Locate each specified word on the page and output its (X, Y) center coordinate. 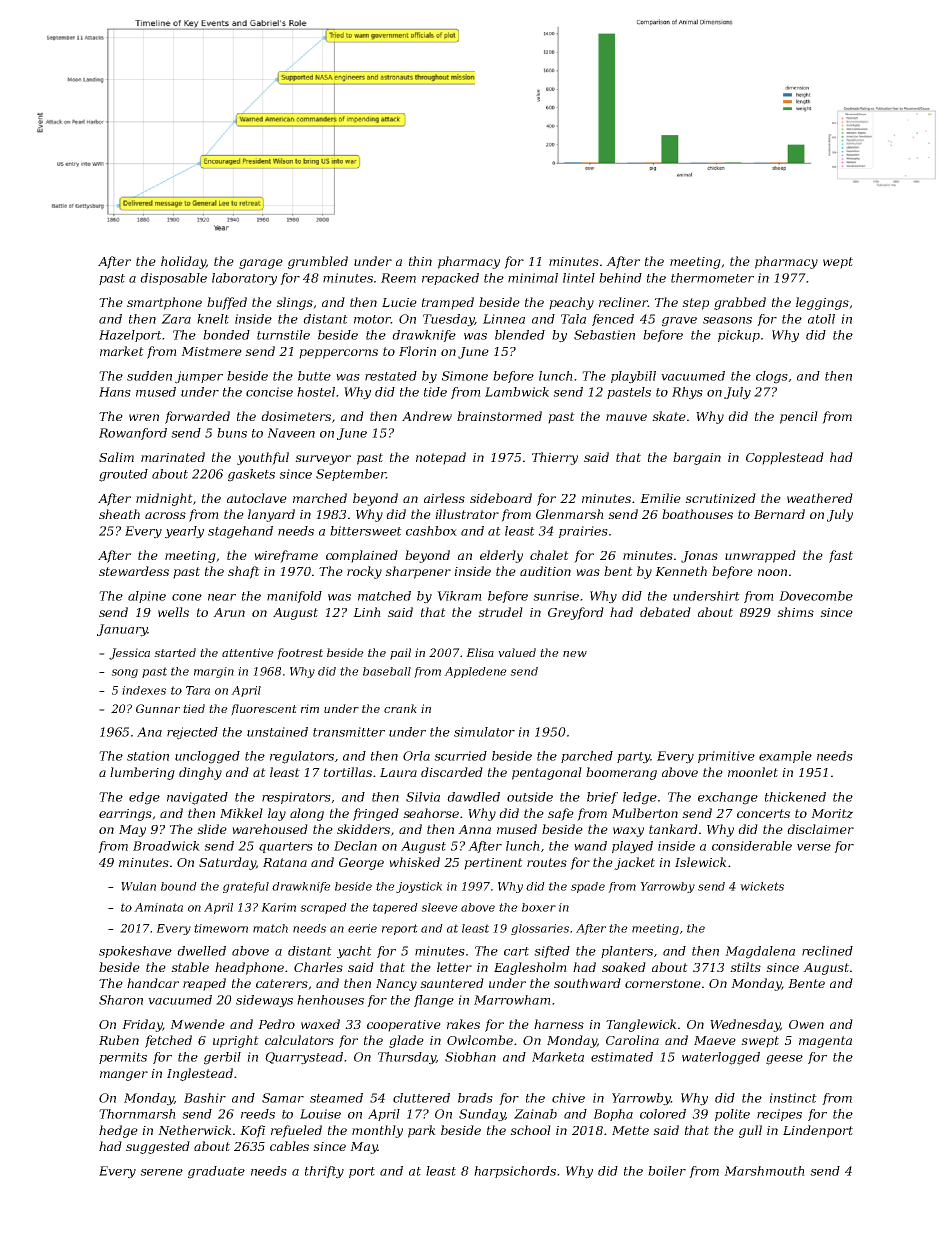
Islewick (701, 862)
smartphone (164, 303)
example (785, 757)
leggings (822, 303)
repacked (450, 279)
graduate (216, 1172)
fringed (376, 814)
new (575, 654)
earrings (125, 815)
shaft (244, 572)
